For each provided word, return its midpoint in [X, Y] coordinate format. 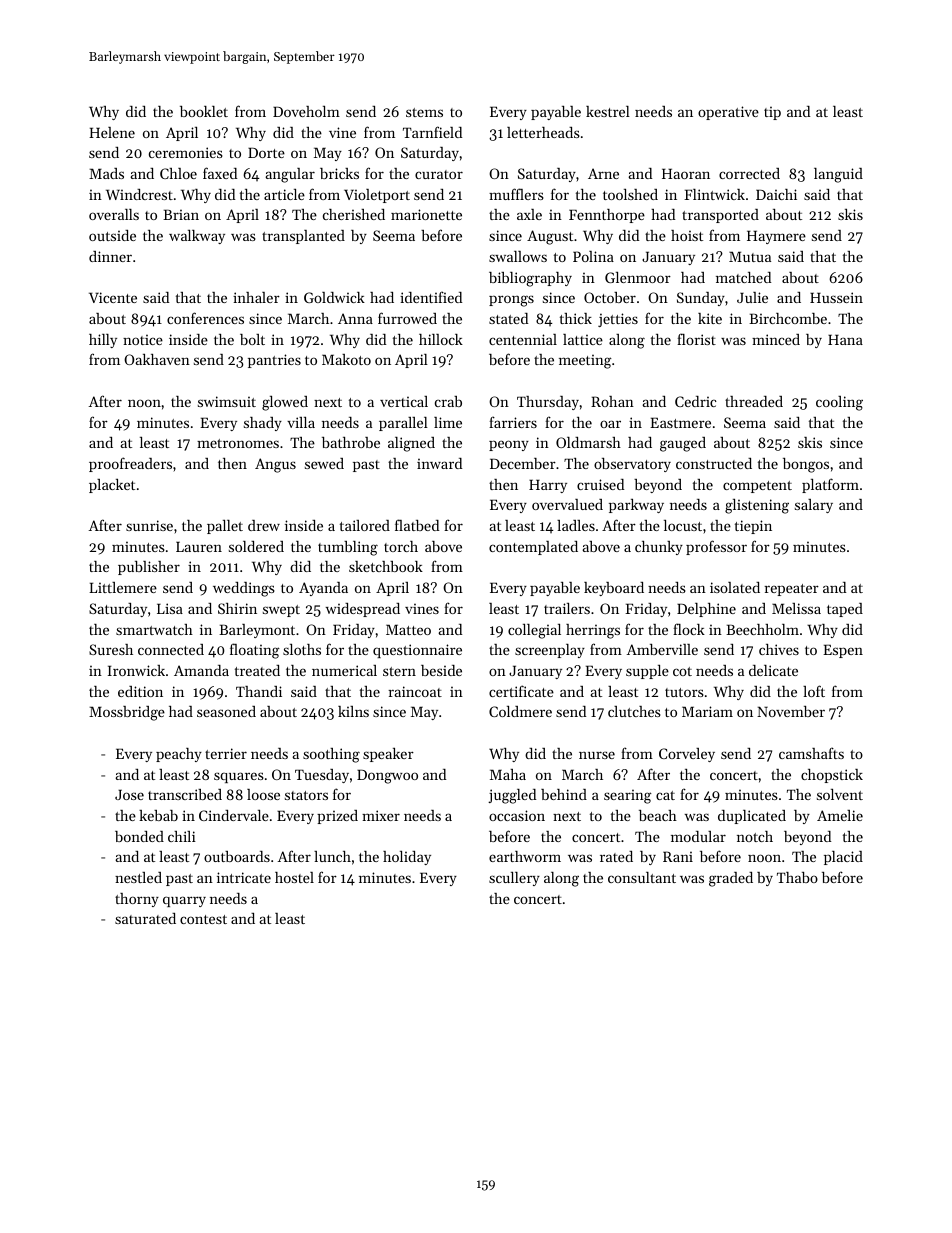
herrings [593, 631]
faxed [220, 173]
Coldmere [520, 711]
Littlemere [123, 587]
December [523, 463]
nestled [138, 877]
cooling [839, 403]
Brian [181, 214]
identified [431, 297]
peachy [179, 755]
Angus [275, 465]
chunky [659, 548]
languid [838, 175]
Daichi [776, 194]
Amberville [662, 649]
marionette [426, 214]
